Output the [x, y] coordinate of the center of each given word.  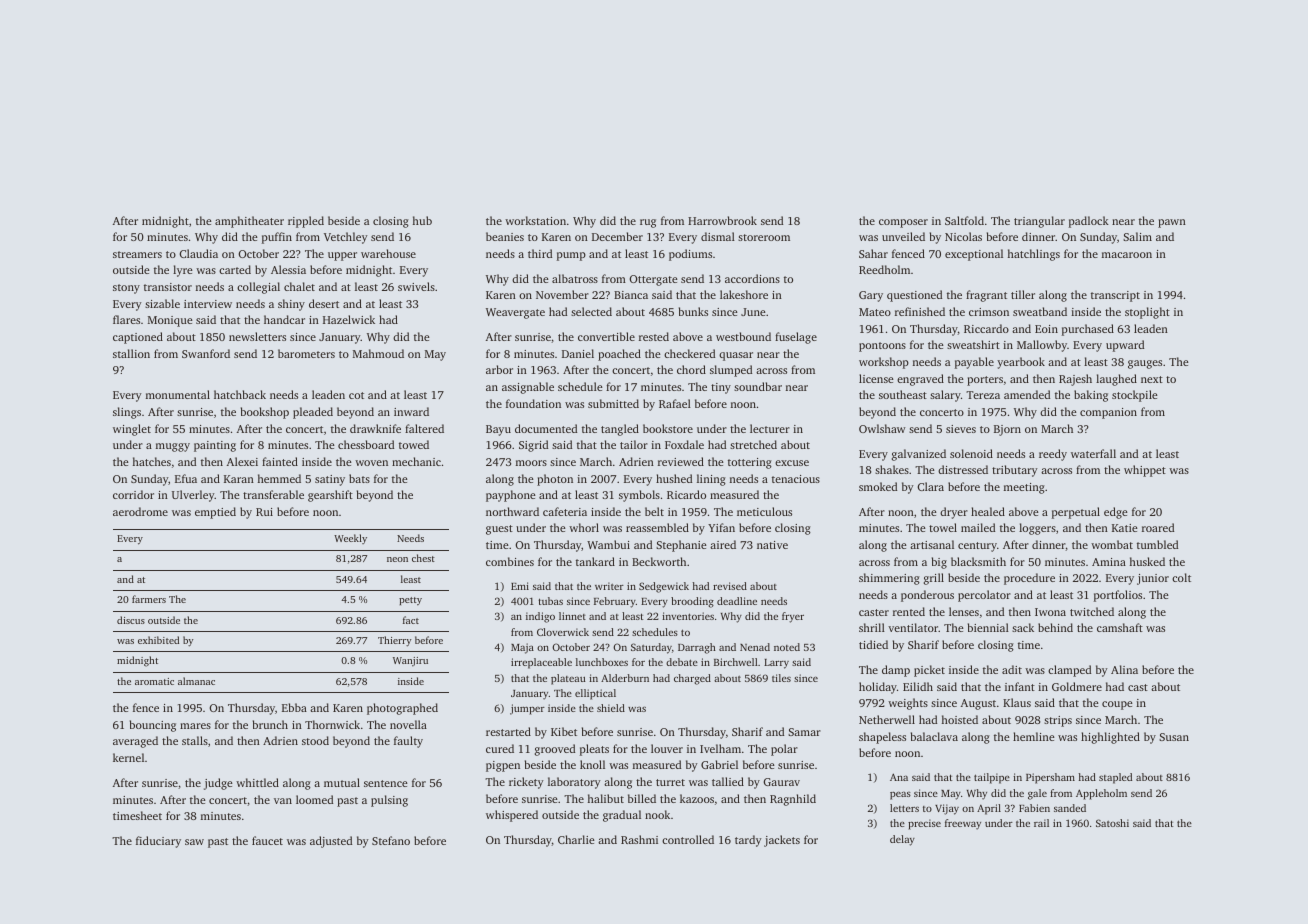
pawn [1172, 223]
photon [555, 480]
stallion [131, 353]
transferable [273, 494]
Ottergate [653, 280]
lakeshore [744, 294]
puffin [277, 238]
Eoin [1046, 329]
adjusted [331, 842]
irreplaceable [541, 663]
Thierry [395, 641]
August [978, 704]
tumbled [1157, 544]
